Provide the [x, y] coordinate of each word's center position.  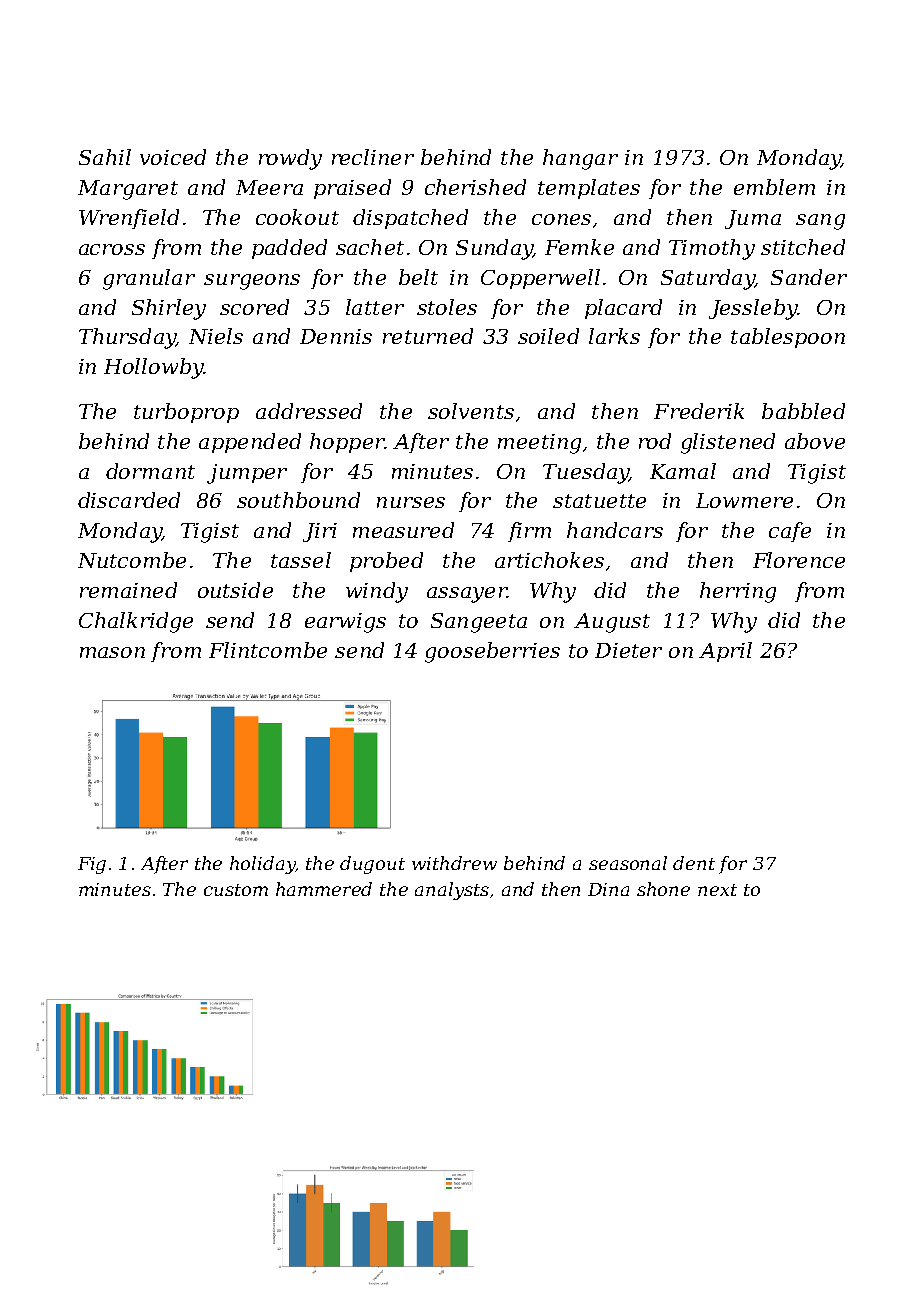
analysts [452, 891]
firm [529, 532]
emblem [774, 187]
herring [738, 592]
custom [236, 890]
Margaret [128, 190]
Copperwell [540, 279]
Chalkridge [136, 622]
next [717, 890]
